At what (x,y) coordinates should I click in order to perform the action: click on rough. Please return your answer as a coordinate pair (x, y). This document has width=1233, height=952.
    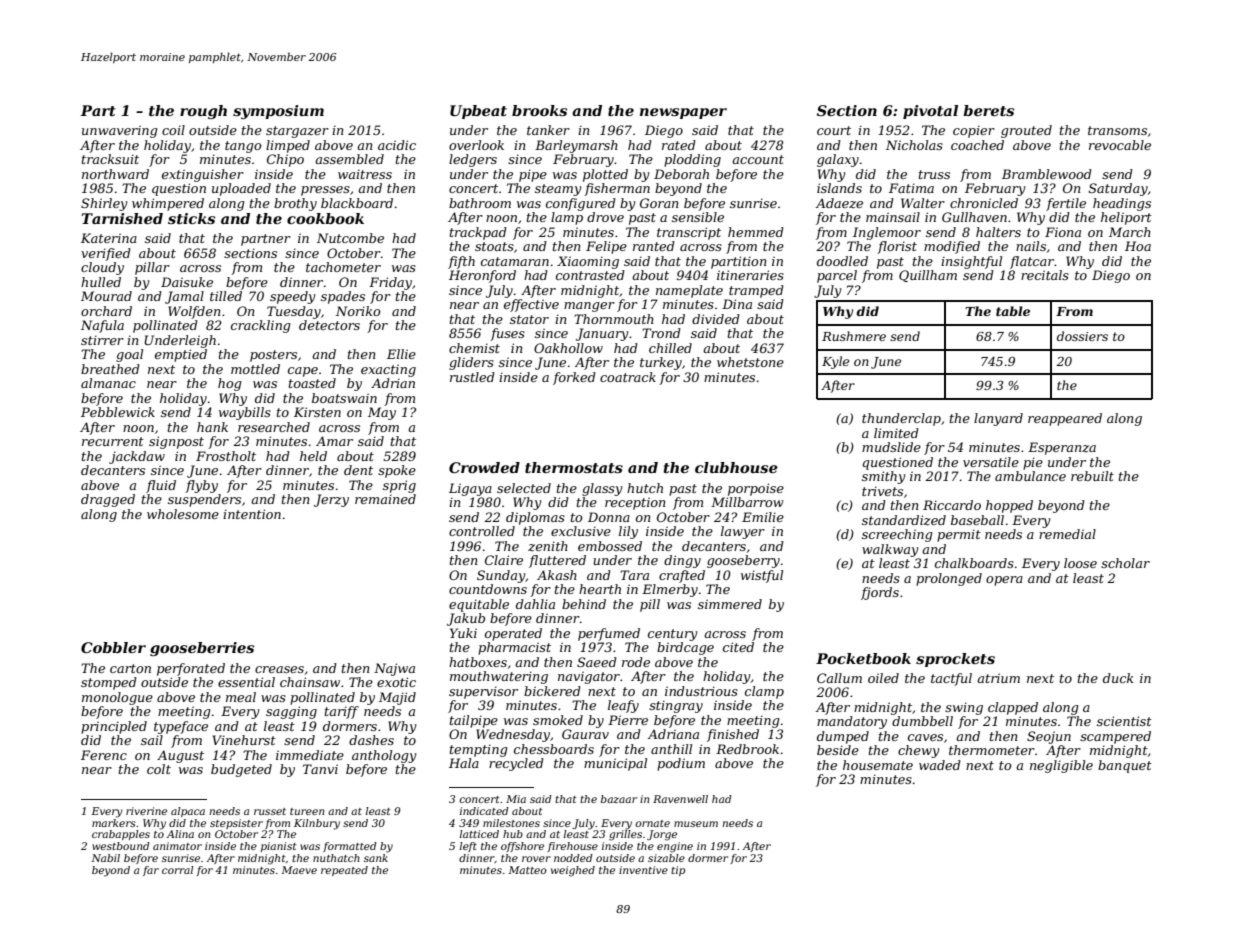
    Looking at the image, I should click on (203, 112).
